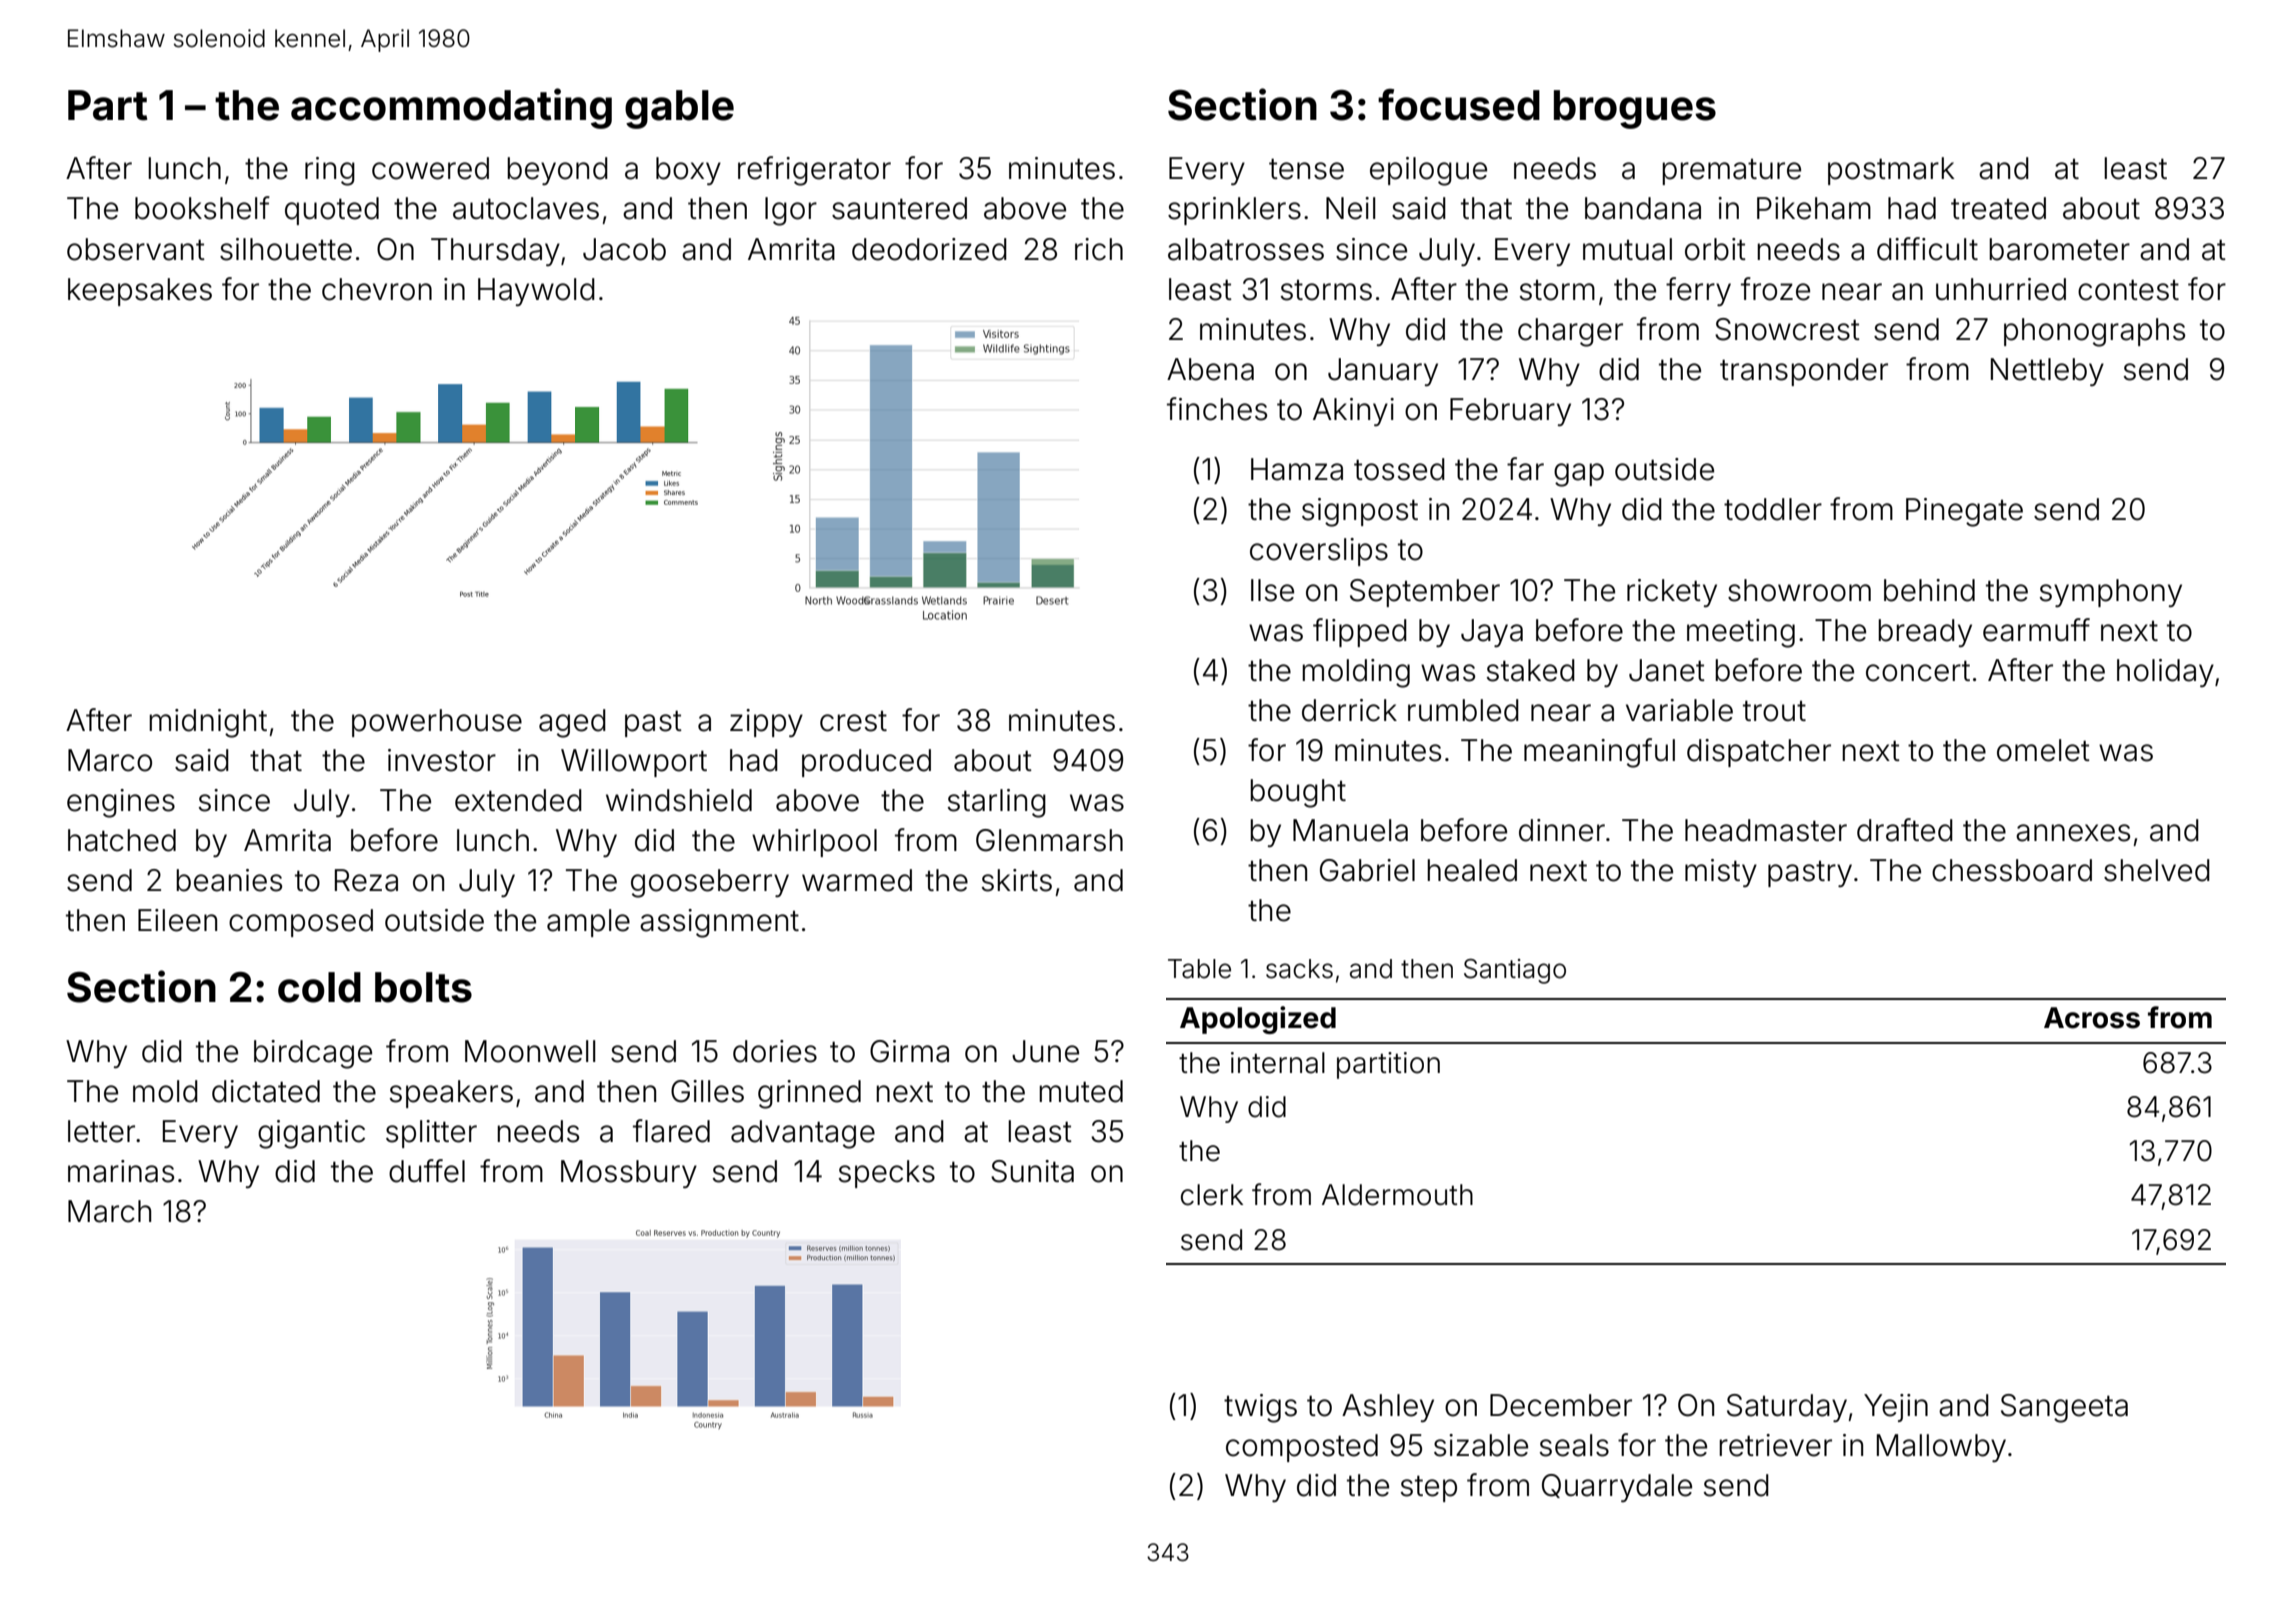  I want to click on earmuff, so click(2036, 630).
